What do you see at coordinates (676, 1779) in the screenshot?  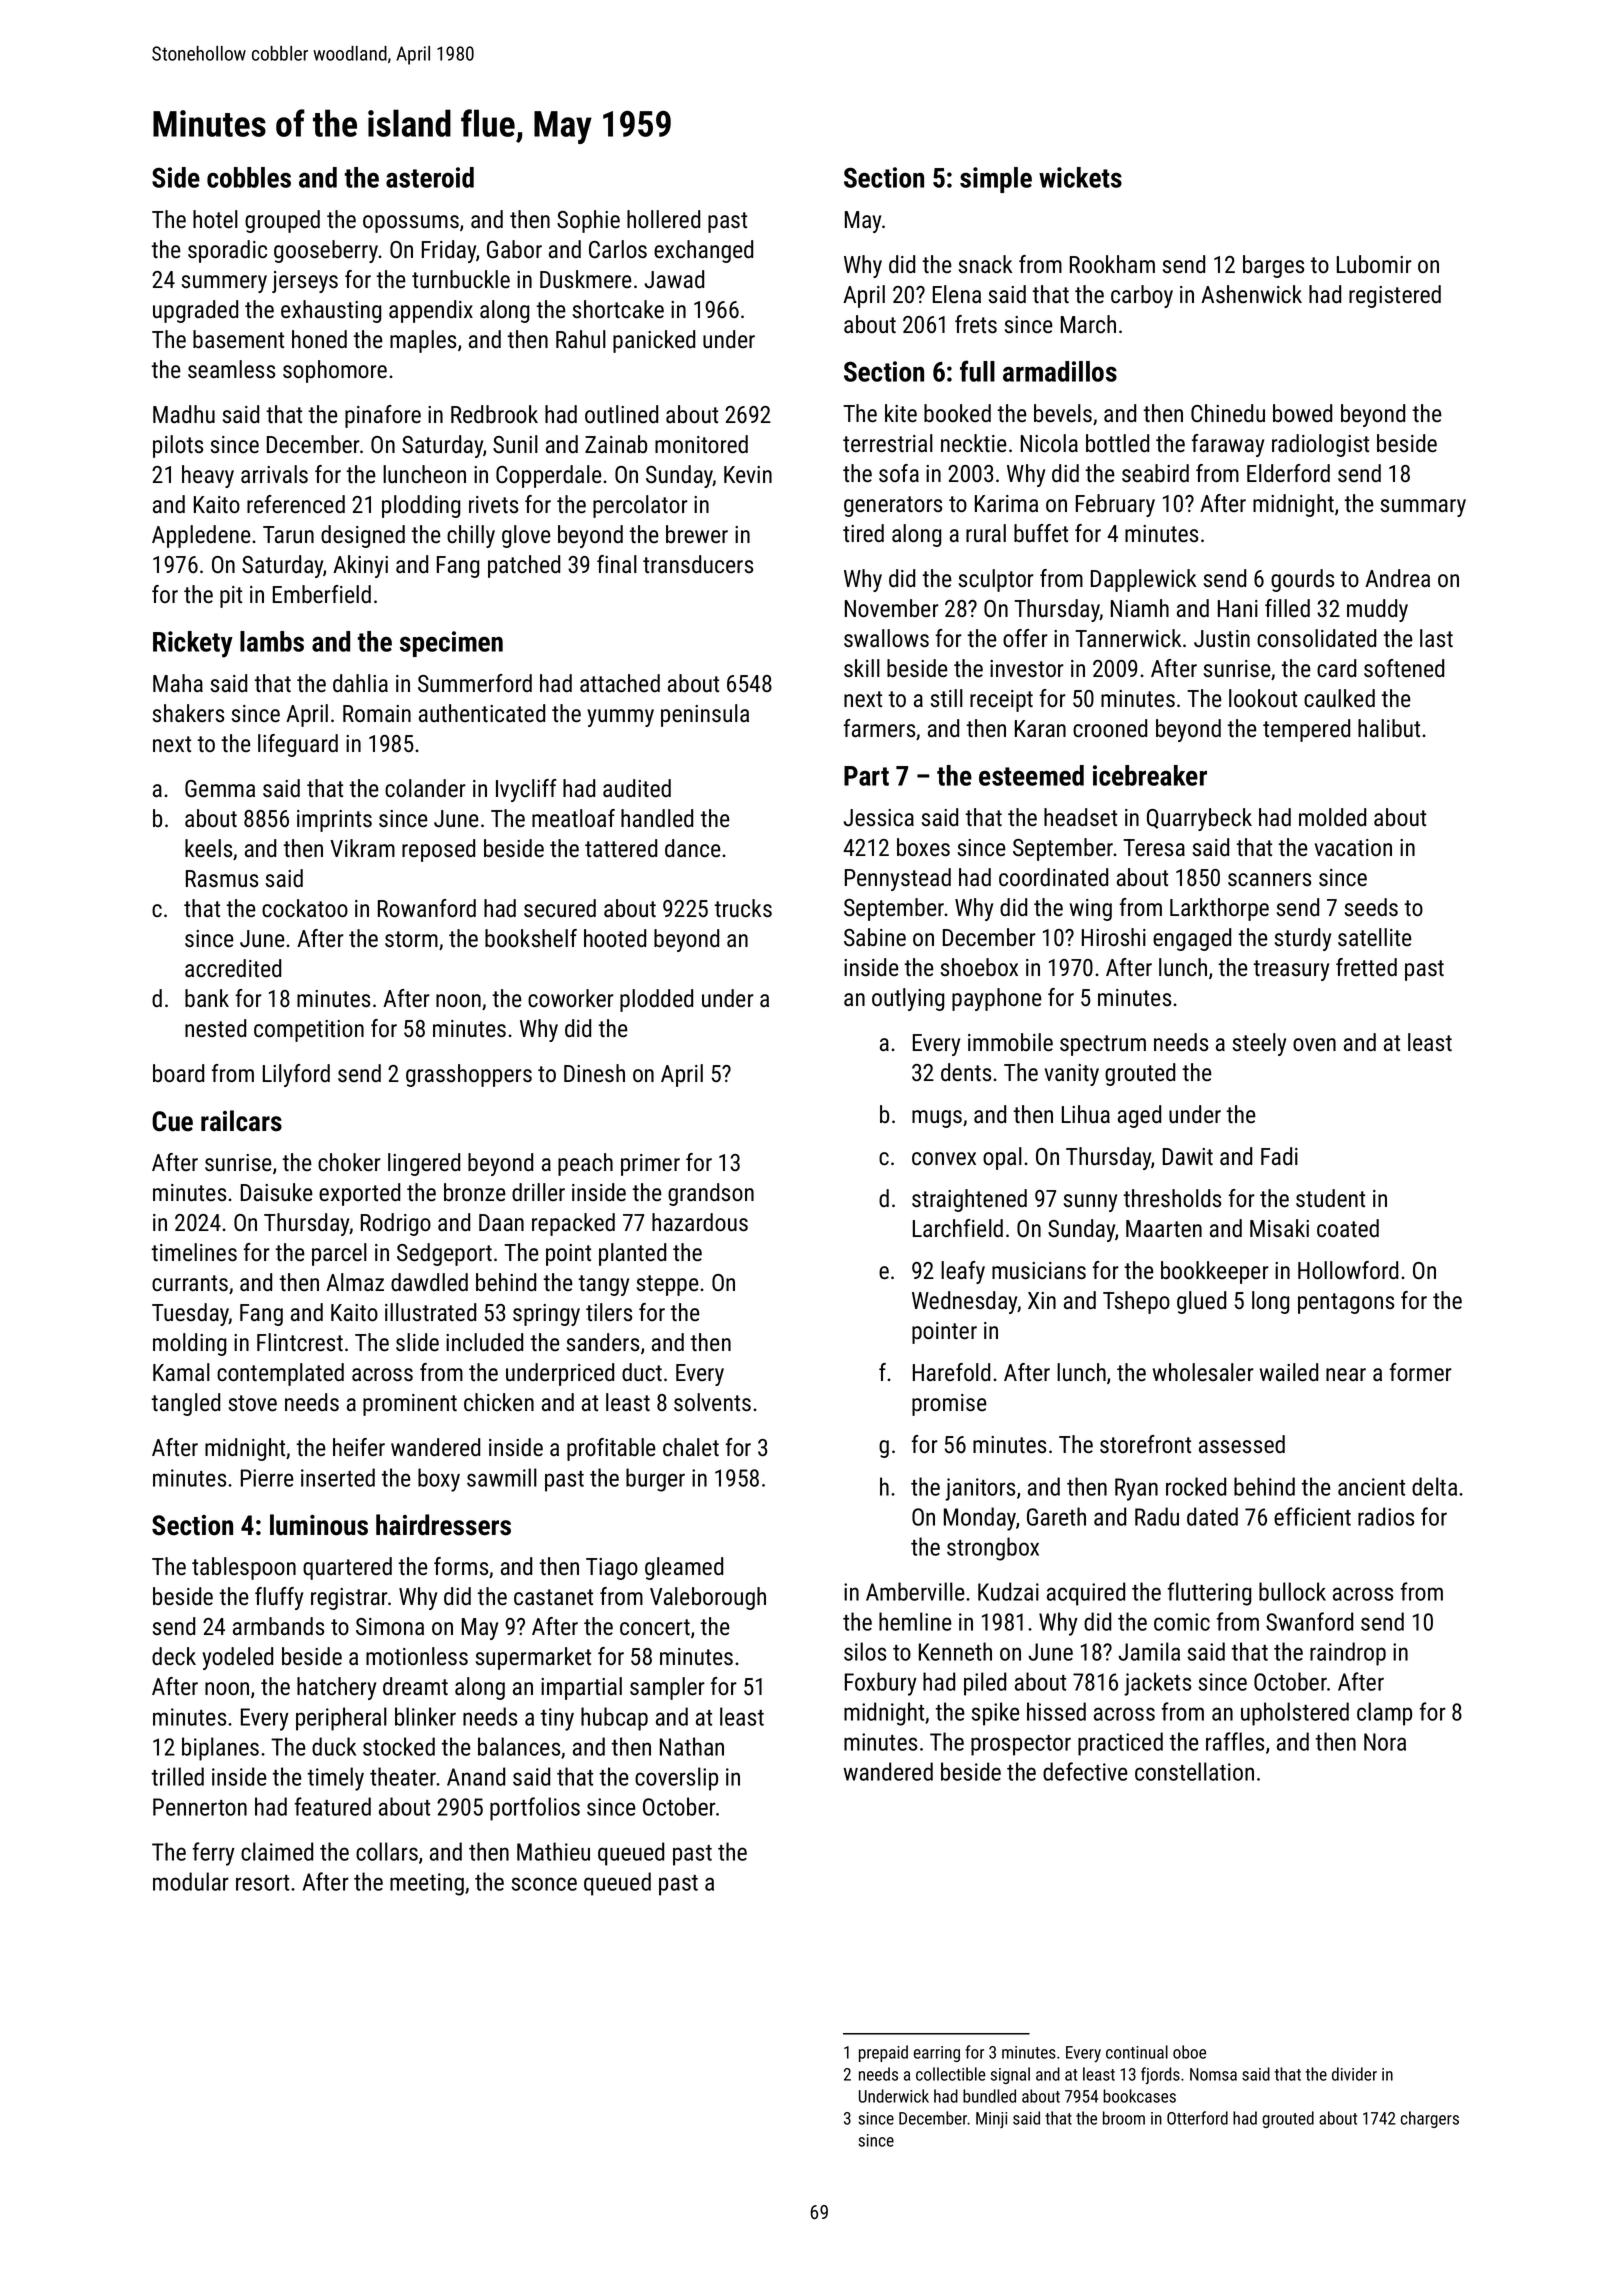 I see `coverslip` at bounding box center [676, 1779].
